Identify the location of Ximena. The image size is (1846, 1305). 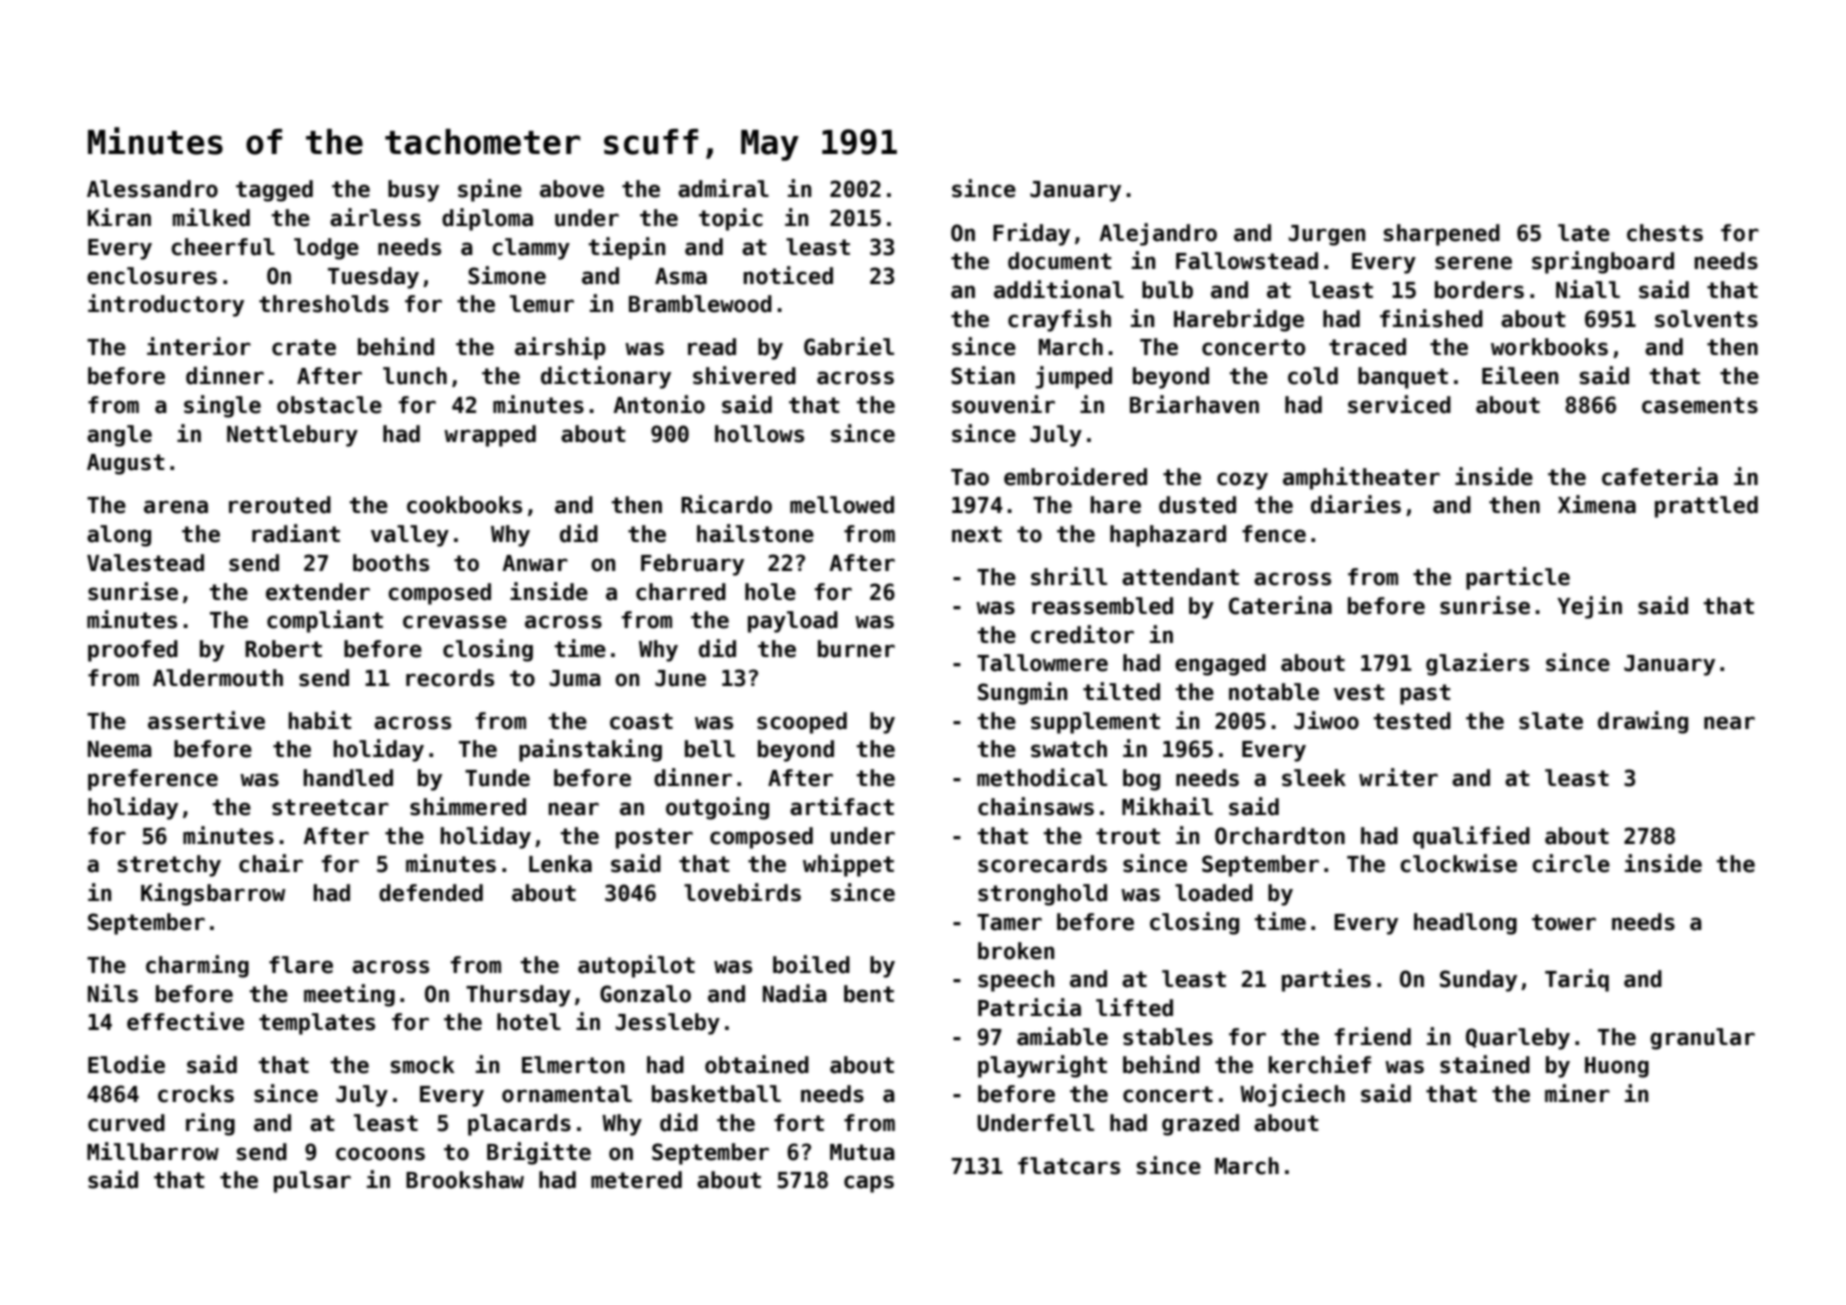
(1597, 504).
